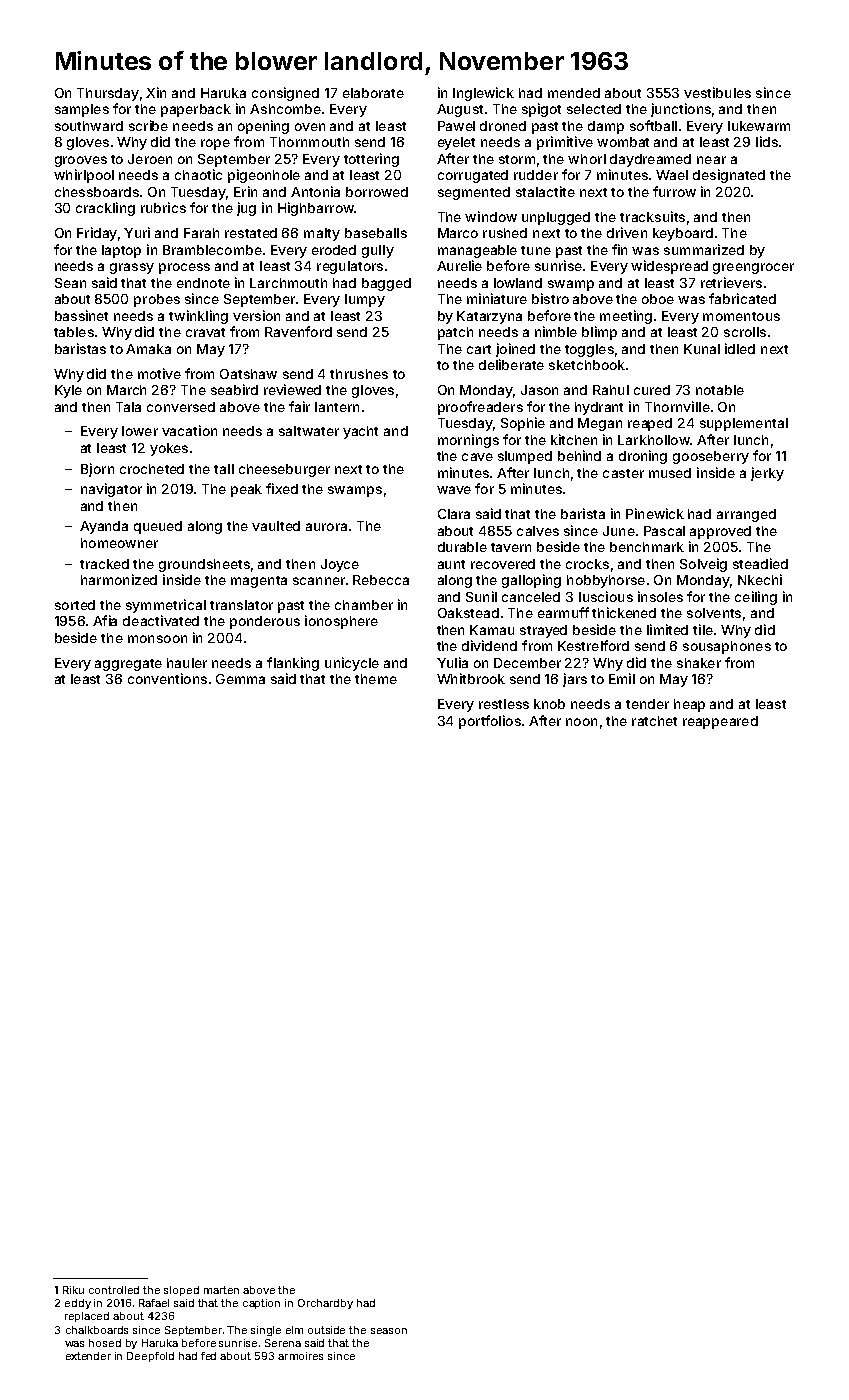 The height and width of the document is (1400, 849). What do you see at coordinates (523, 424) in the document?
I see `Sophie` at bounding box center [523, 424].
